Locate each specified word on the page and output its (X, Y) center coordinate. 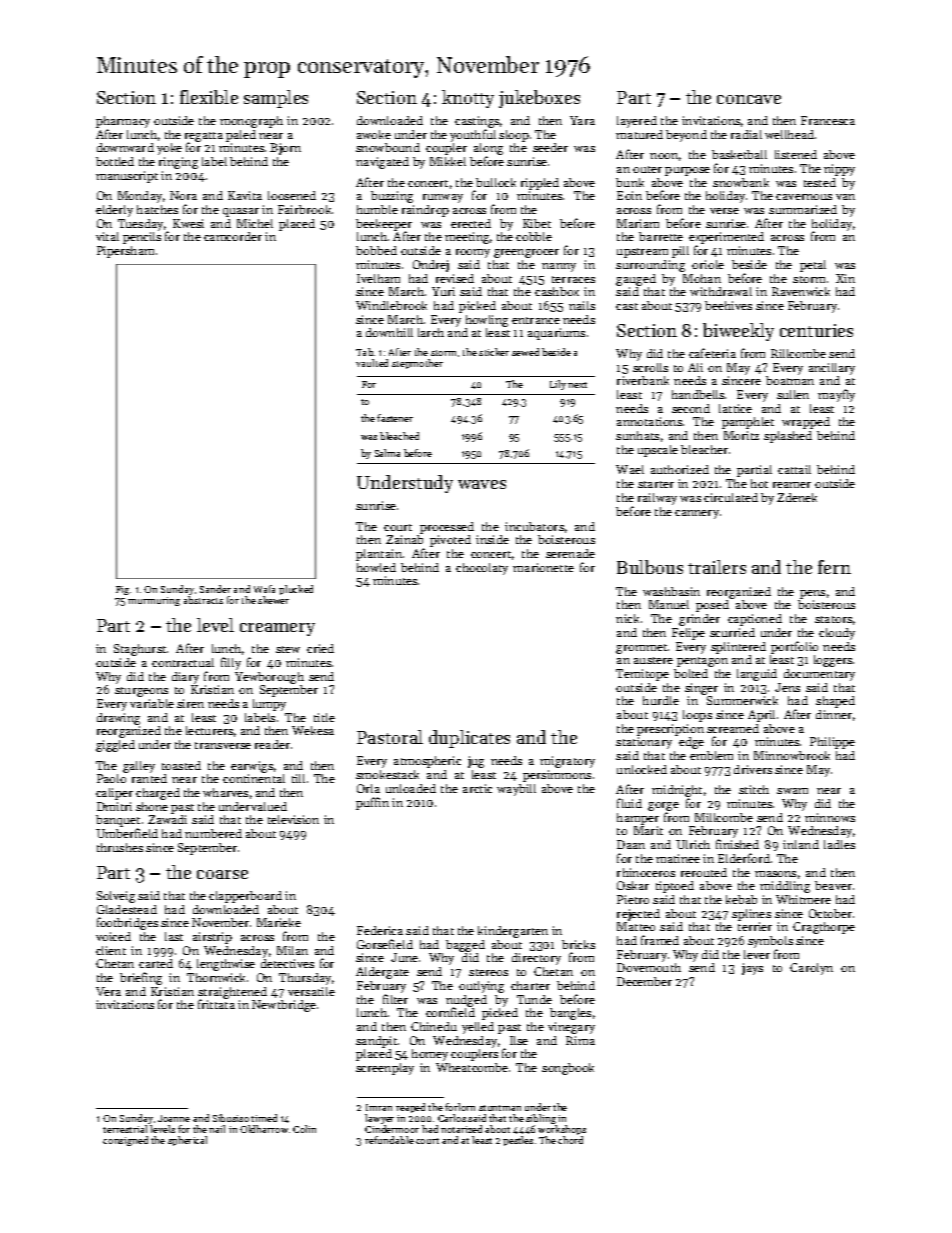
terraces (573, 279)
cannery (697, 514)
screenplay (385, 1069)
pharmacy (123, 122)
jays (752, 969)
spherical (187, 1141)
